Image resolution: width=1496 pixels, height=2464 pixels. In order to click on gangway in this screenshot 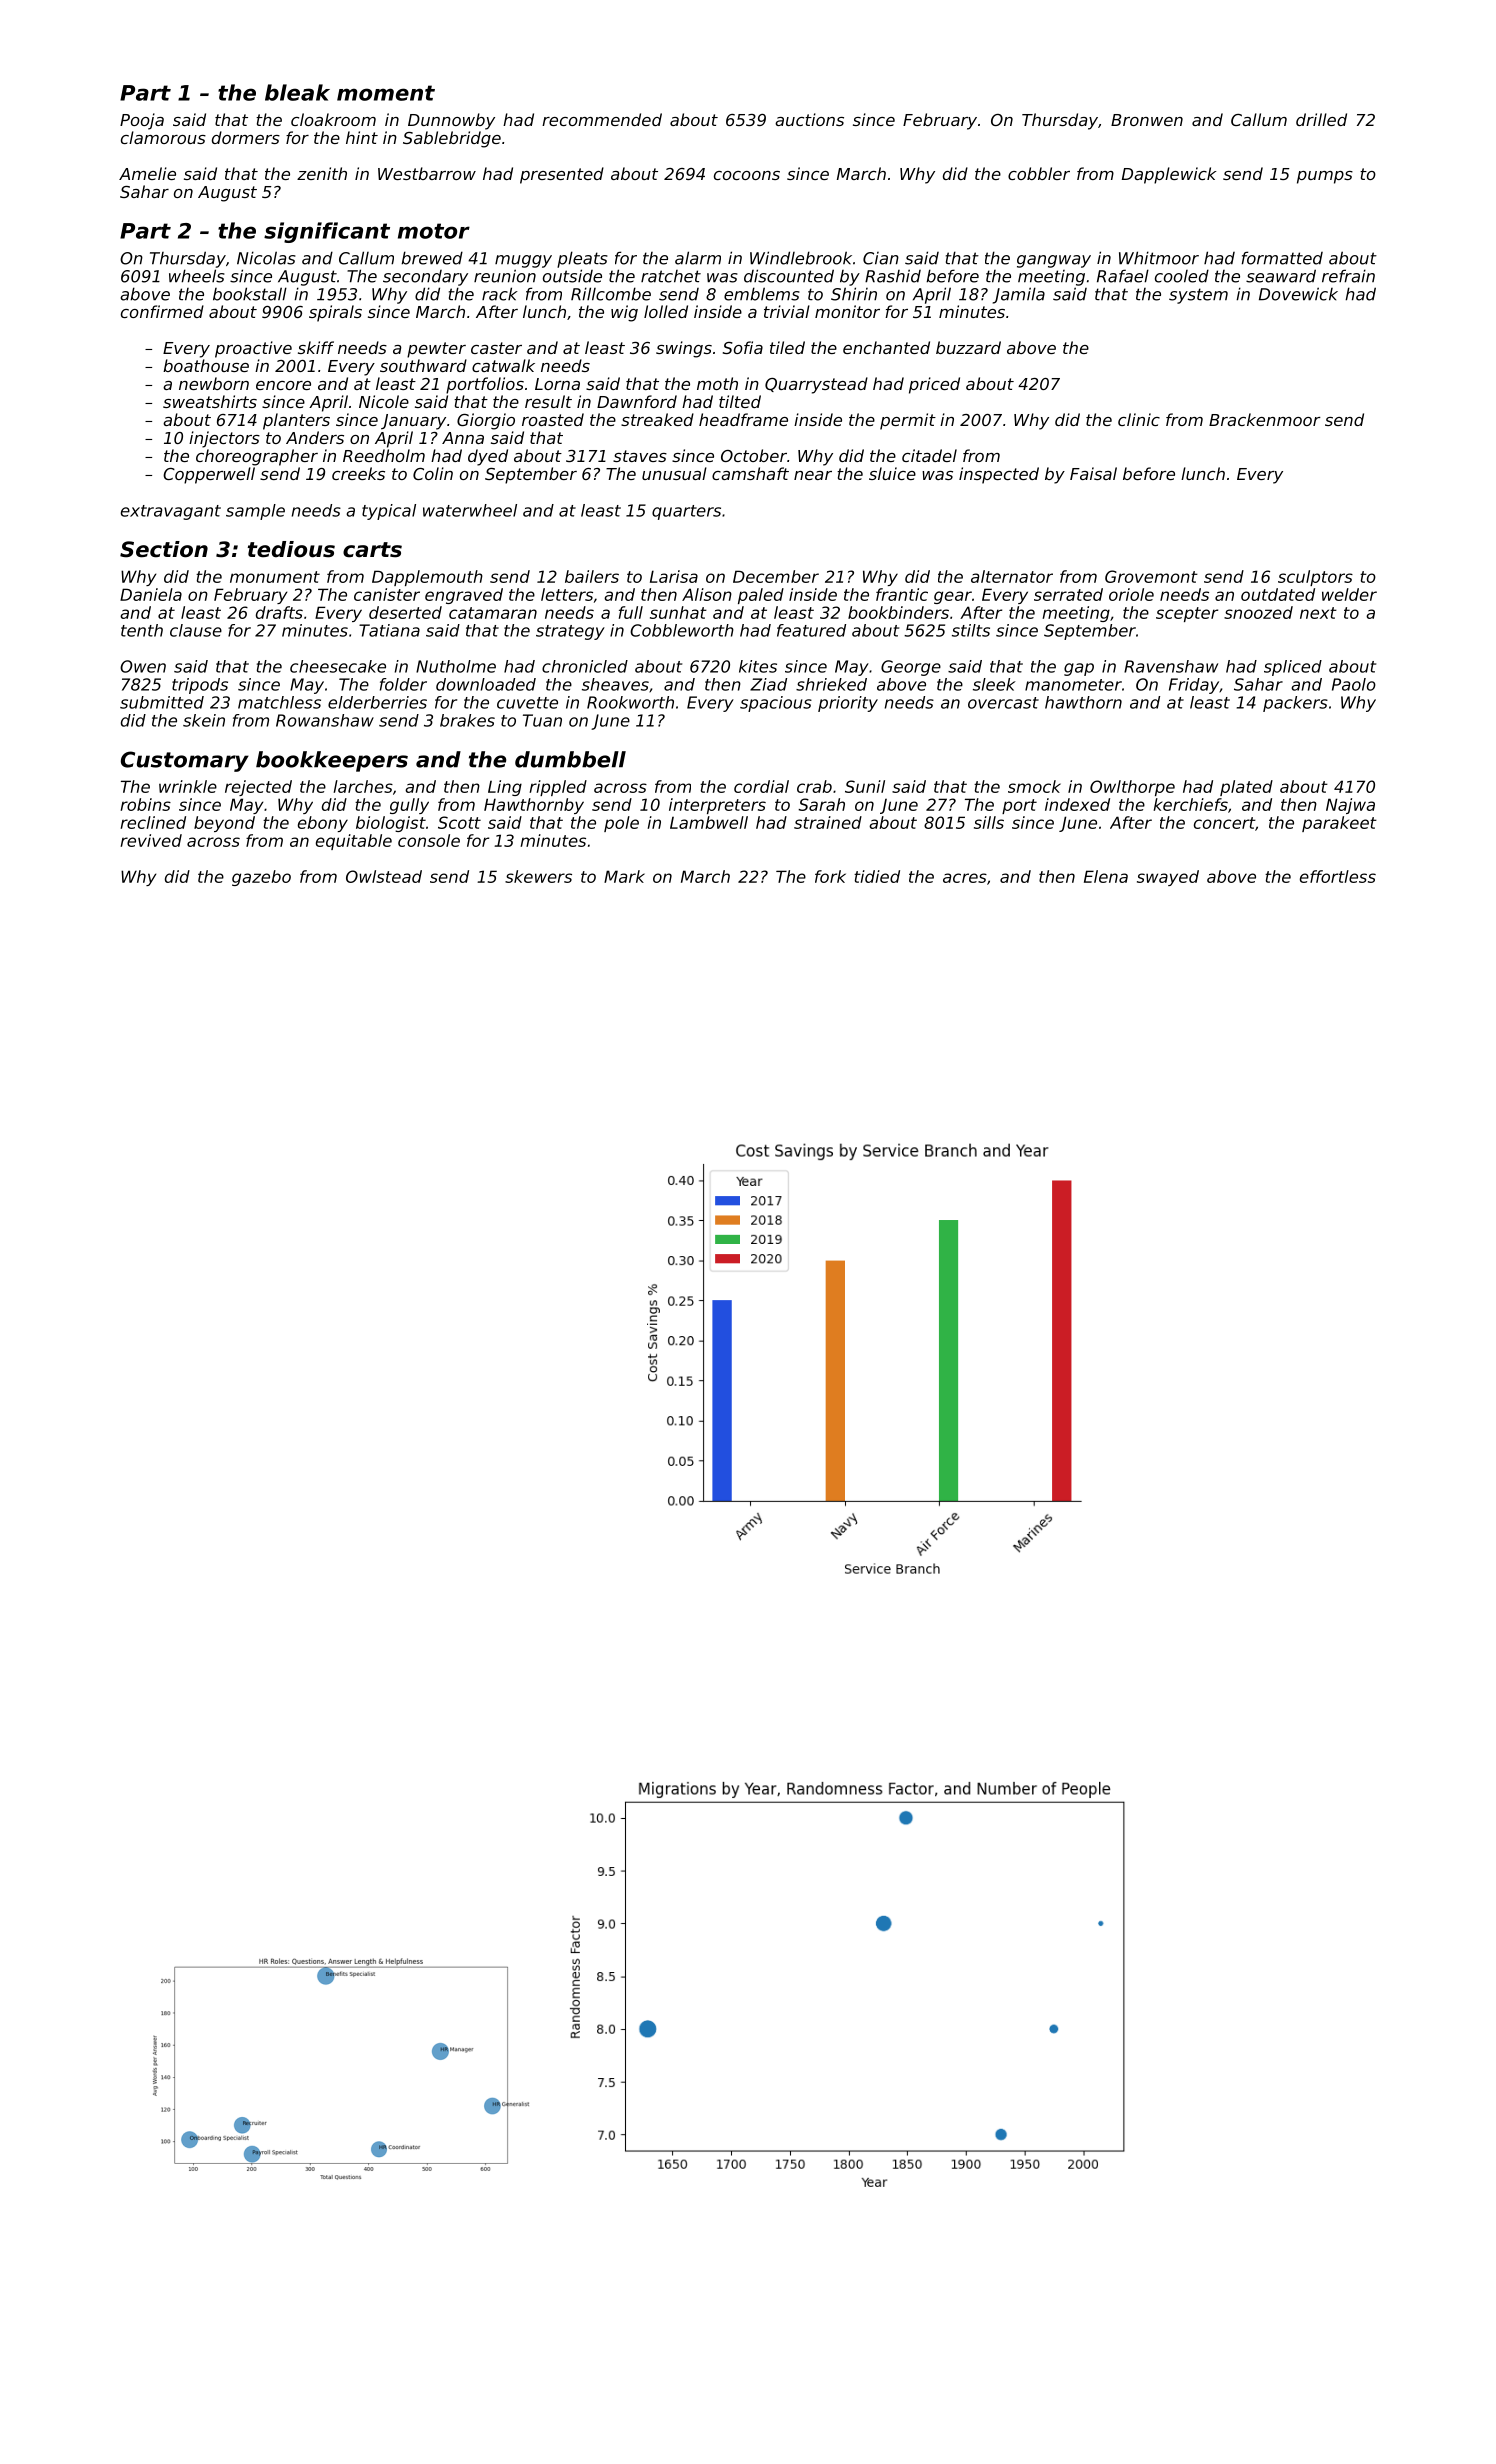, I will do `click(1054, 261)`.
